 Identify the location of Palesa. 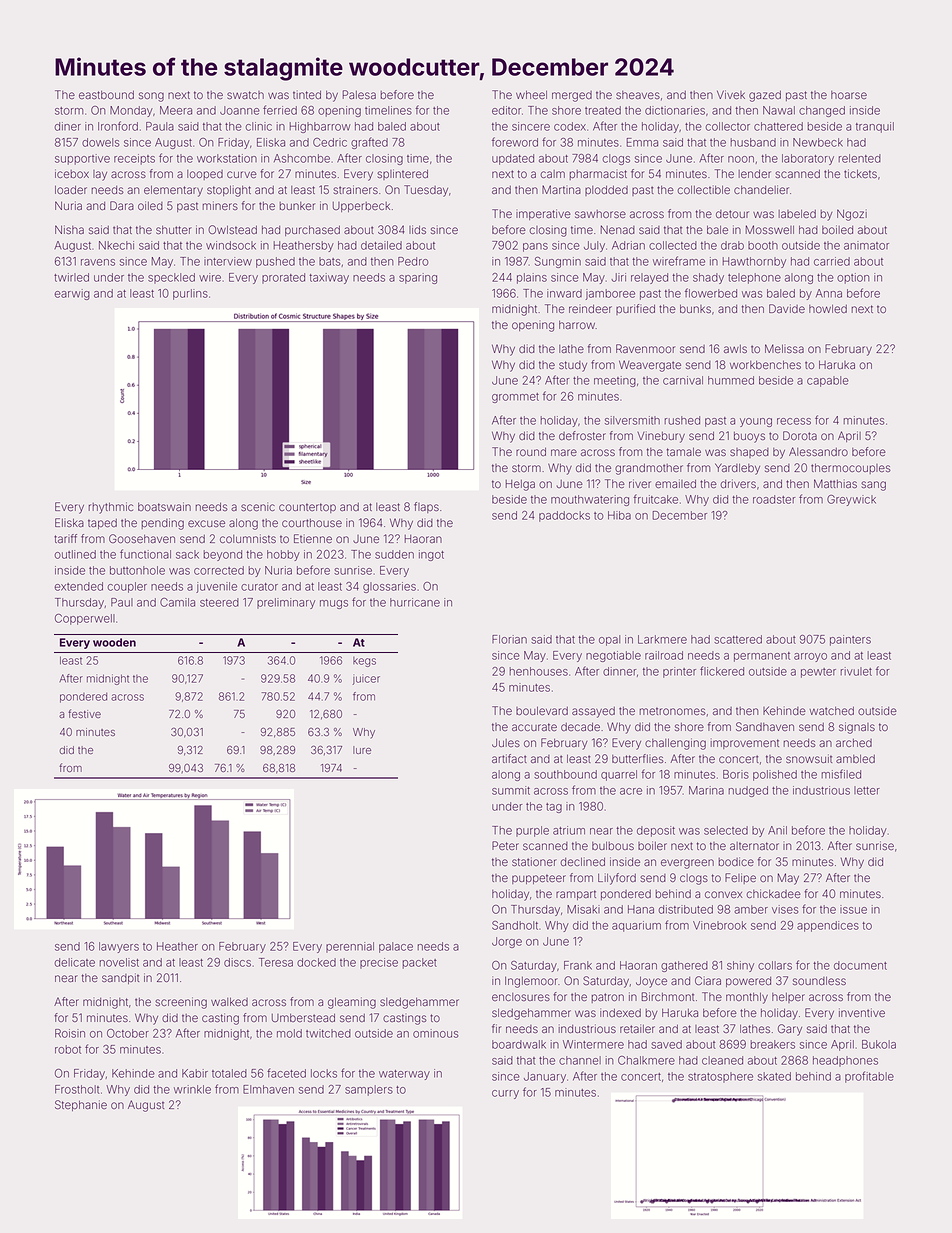
(359, 94).
